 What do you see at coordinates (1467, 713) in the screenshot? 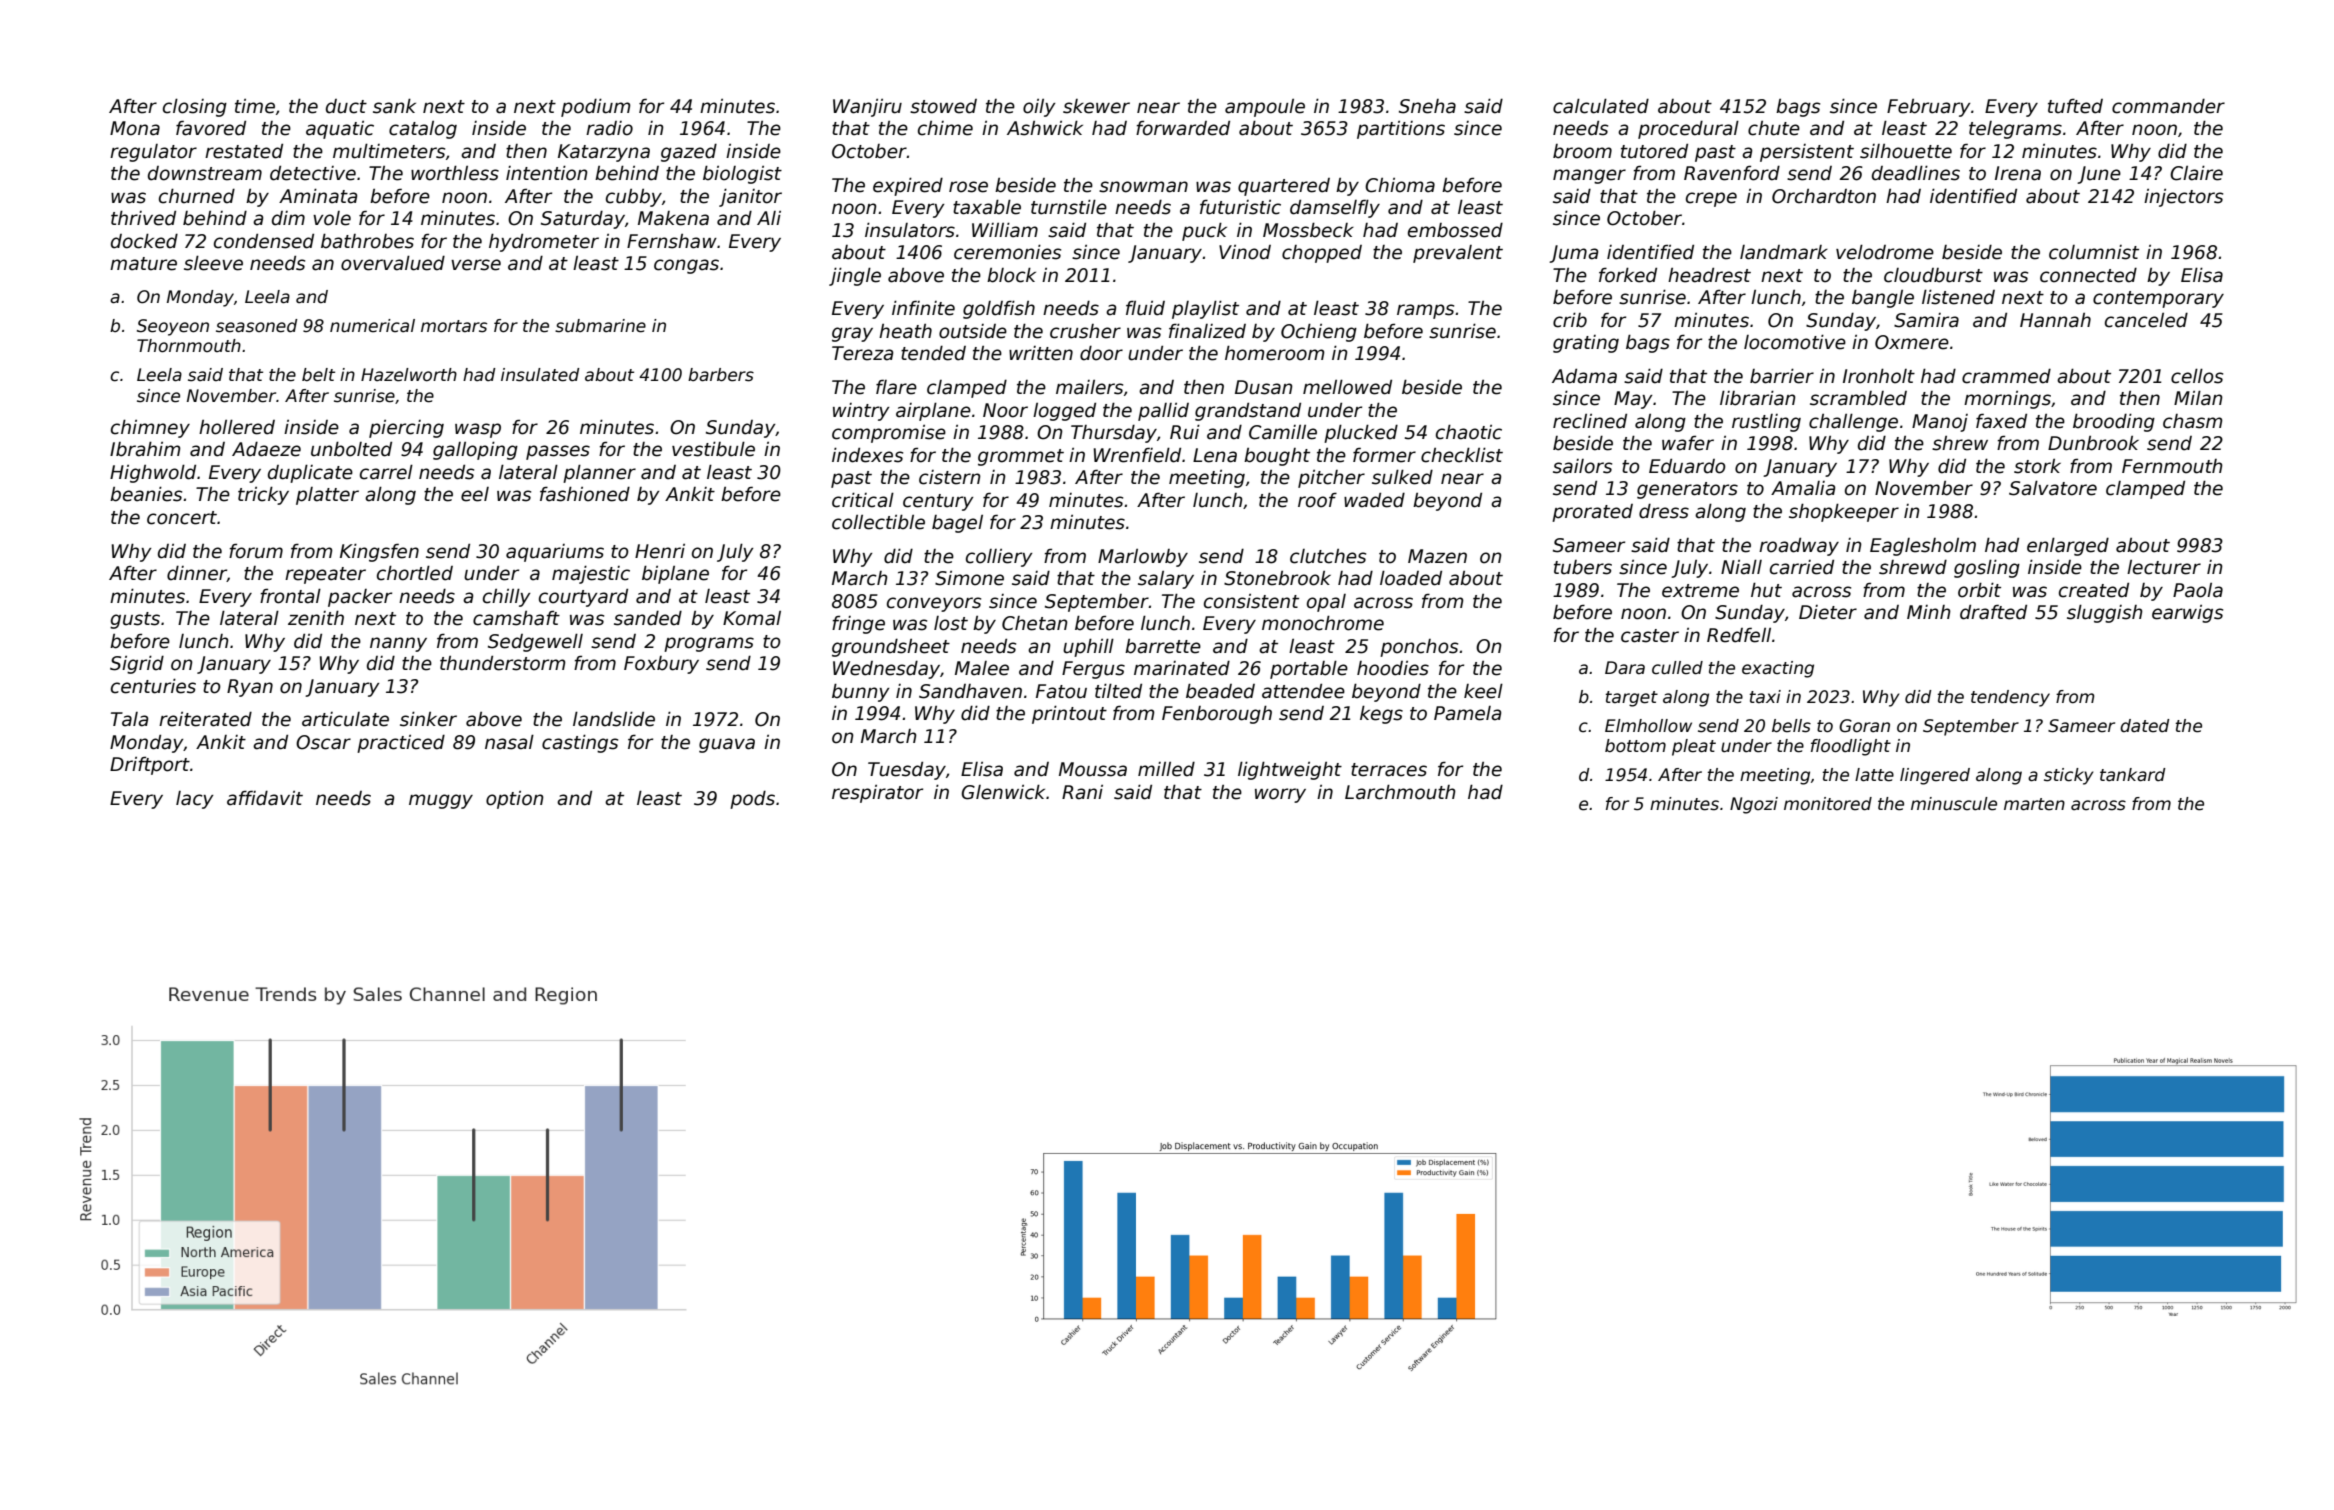
I see `Pamela` at bounding box center [1467, 713].
